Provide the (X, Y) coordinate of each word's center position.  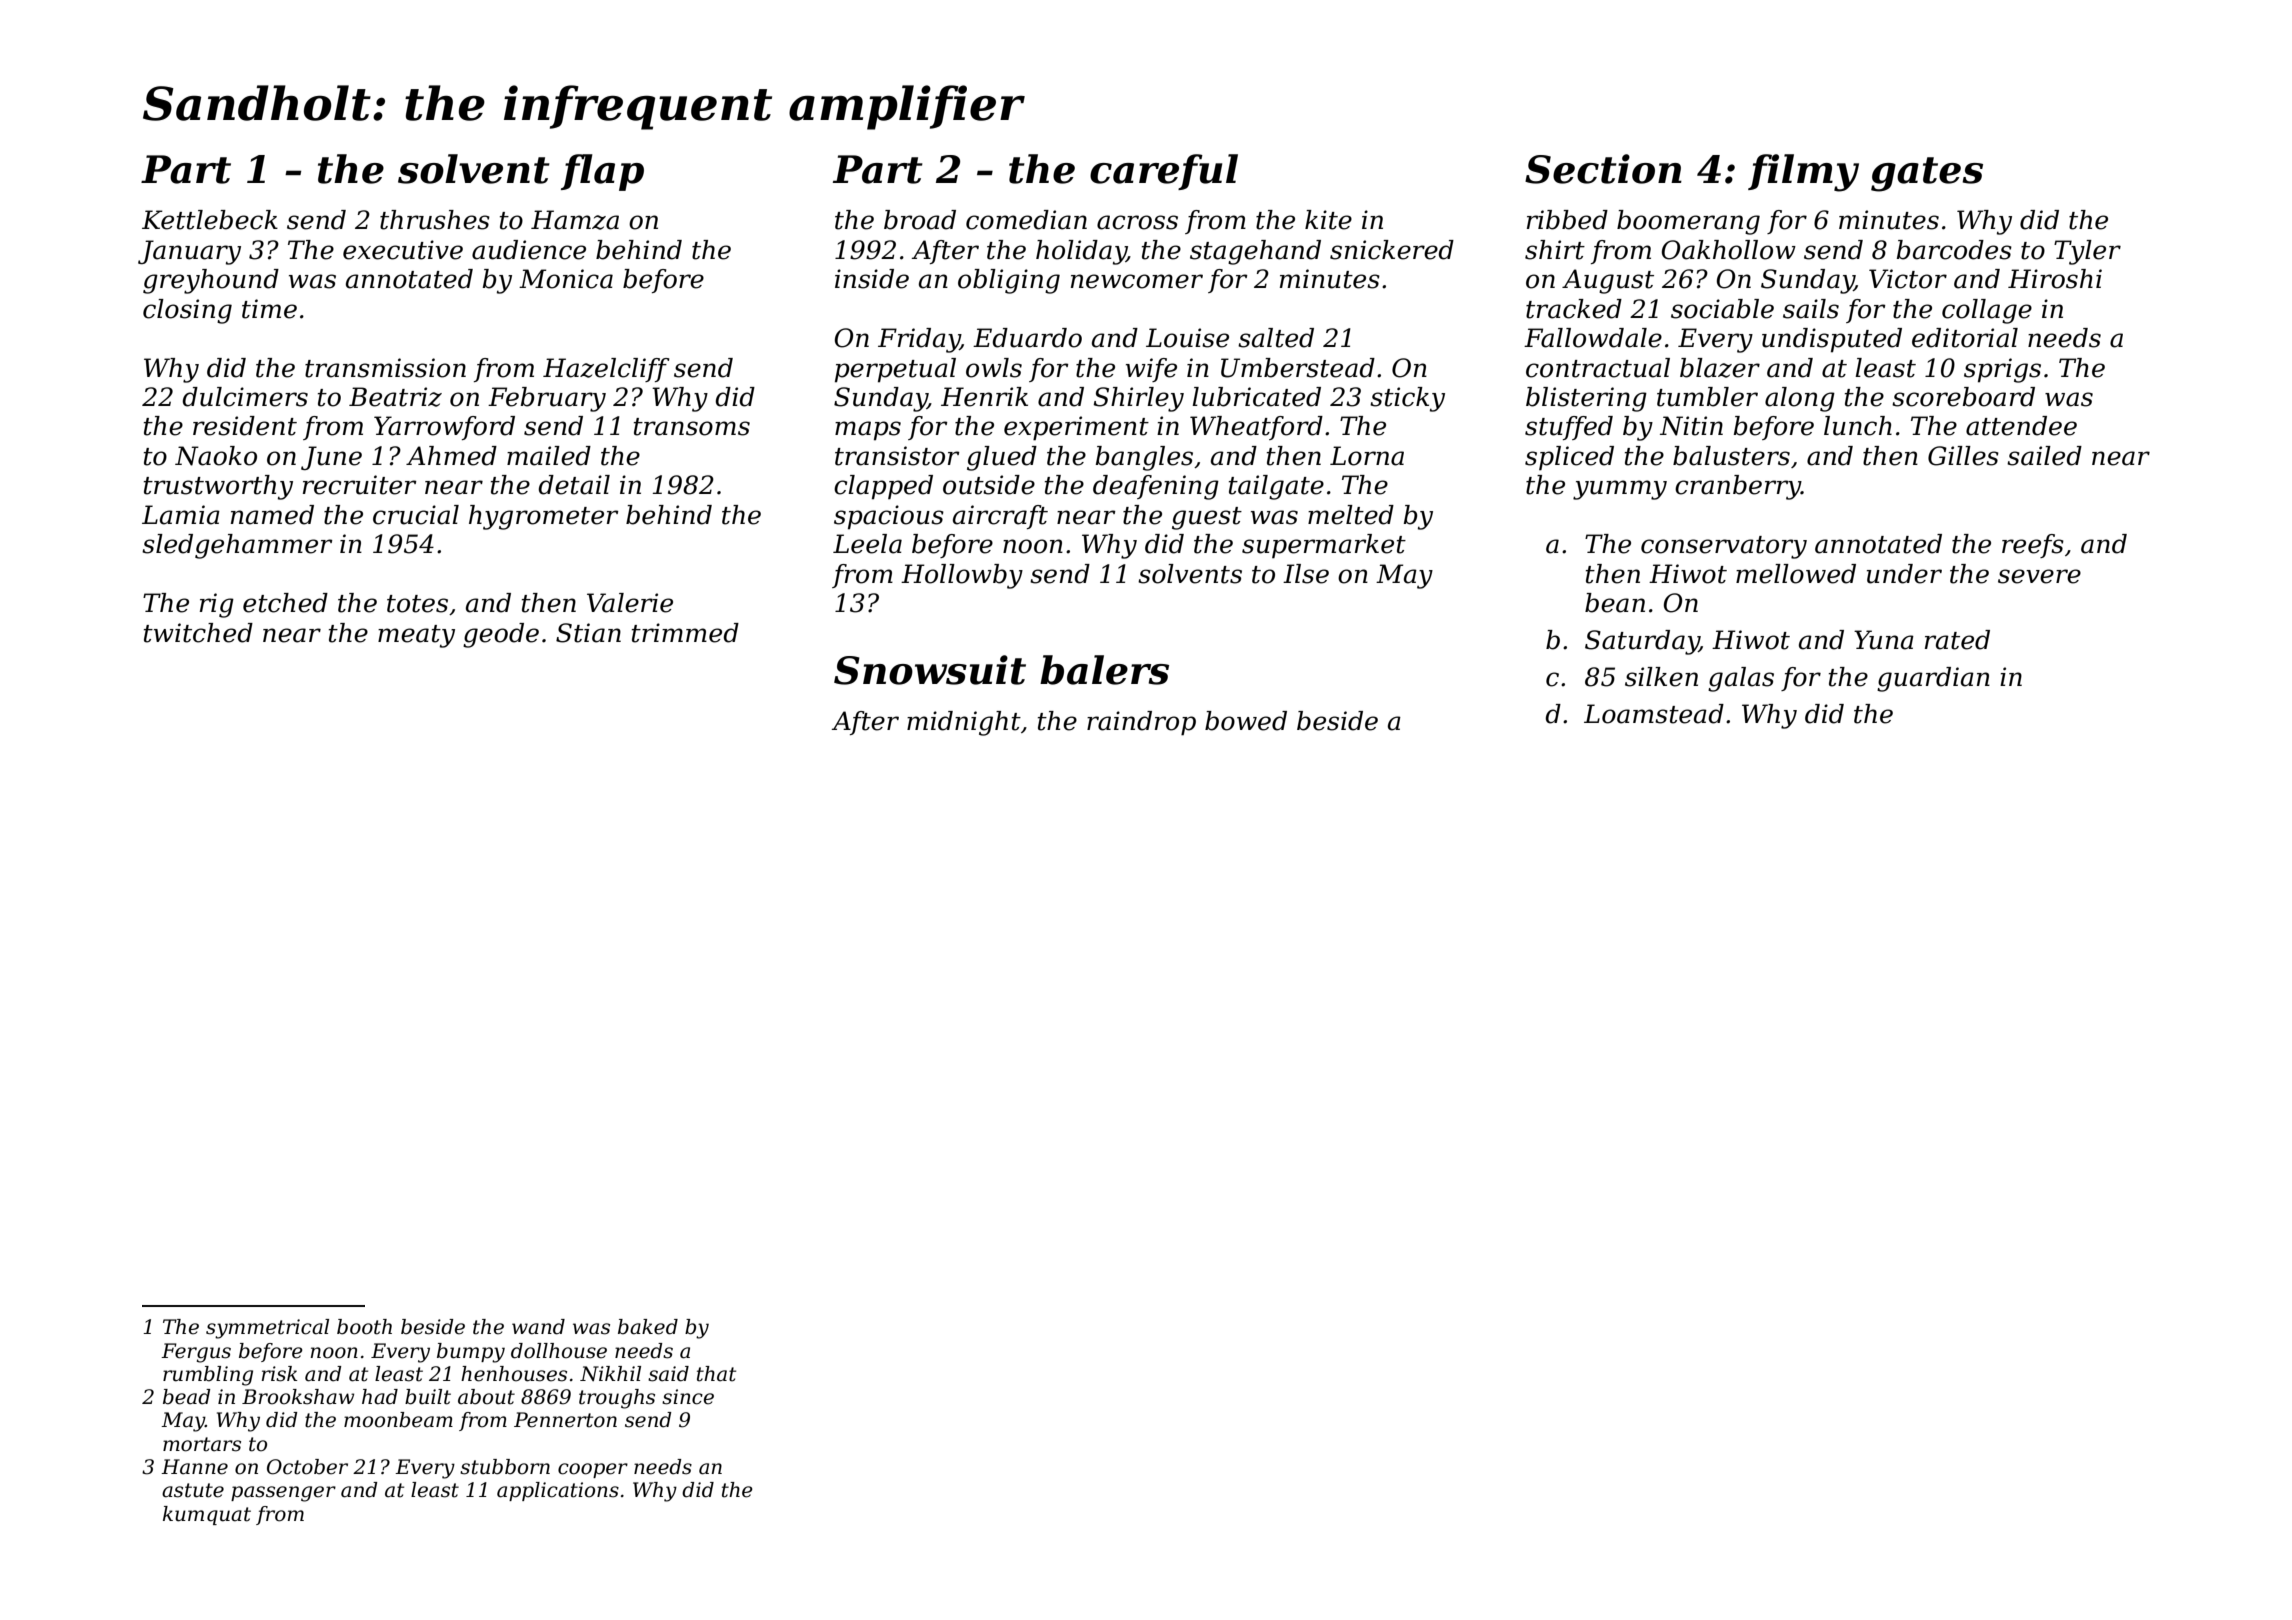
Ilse (1306, 574)
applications (558, 1491)
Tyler (2087, 252)
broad (920, 220)
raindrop (1141, 723)
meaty (416, 636)
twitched (198, 633)
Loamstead (1654, 714)
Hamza (575, 220)
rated (1957, 640)
